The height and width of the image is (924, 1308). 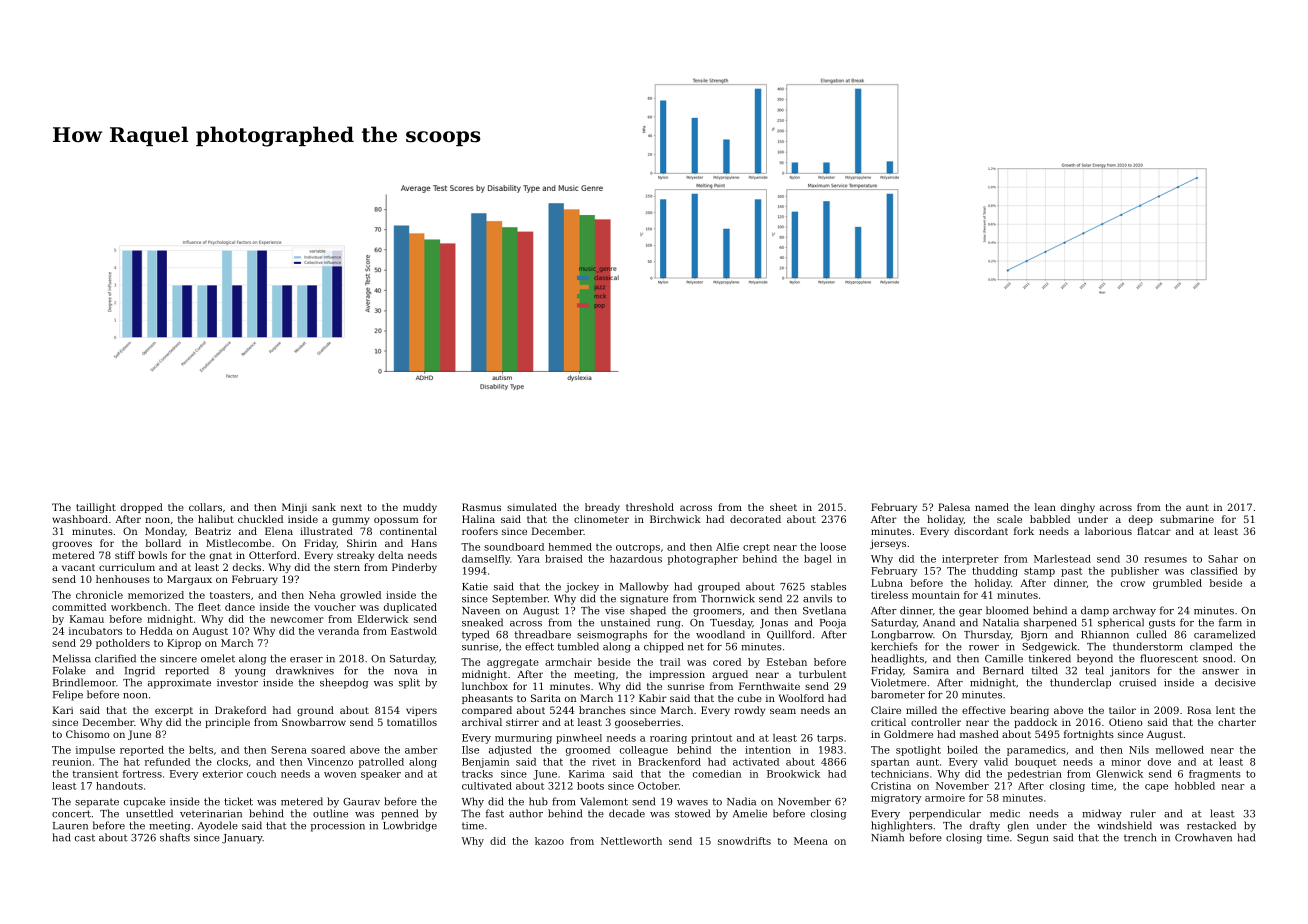 What do you see at coordinates (638, 548) in the image?
I see `outcrops` at bounding box center [638, 548].
